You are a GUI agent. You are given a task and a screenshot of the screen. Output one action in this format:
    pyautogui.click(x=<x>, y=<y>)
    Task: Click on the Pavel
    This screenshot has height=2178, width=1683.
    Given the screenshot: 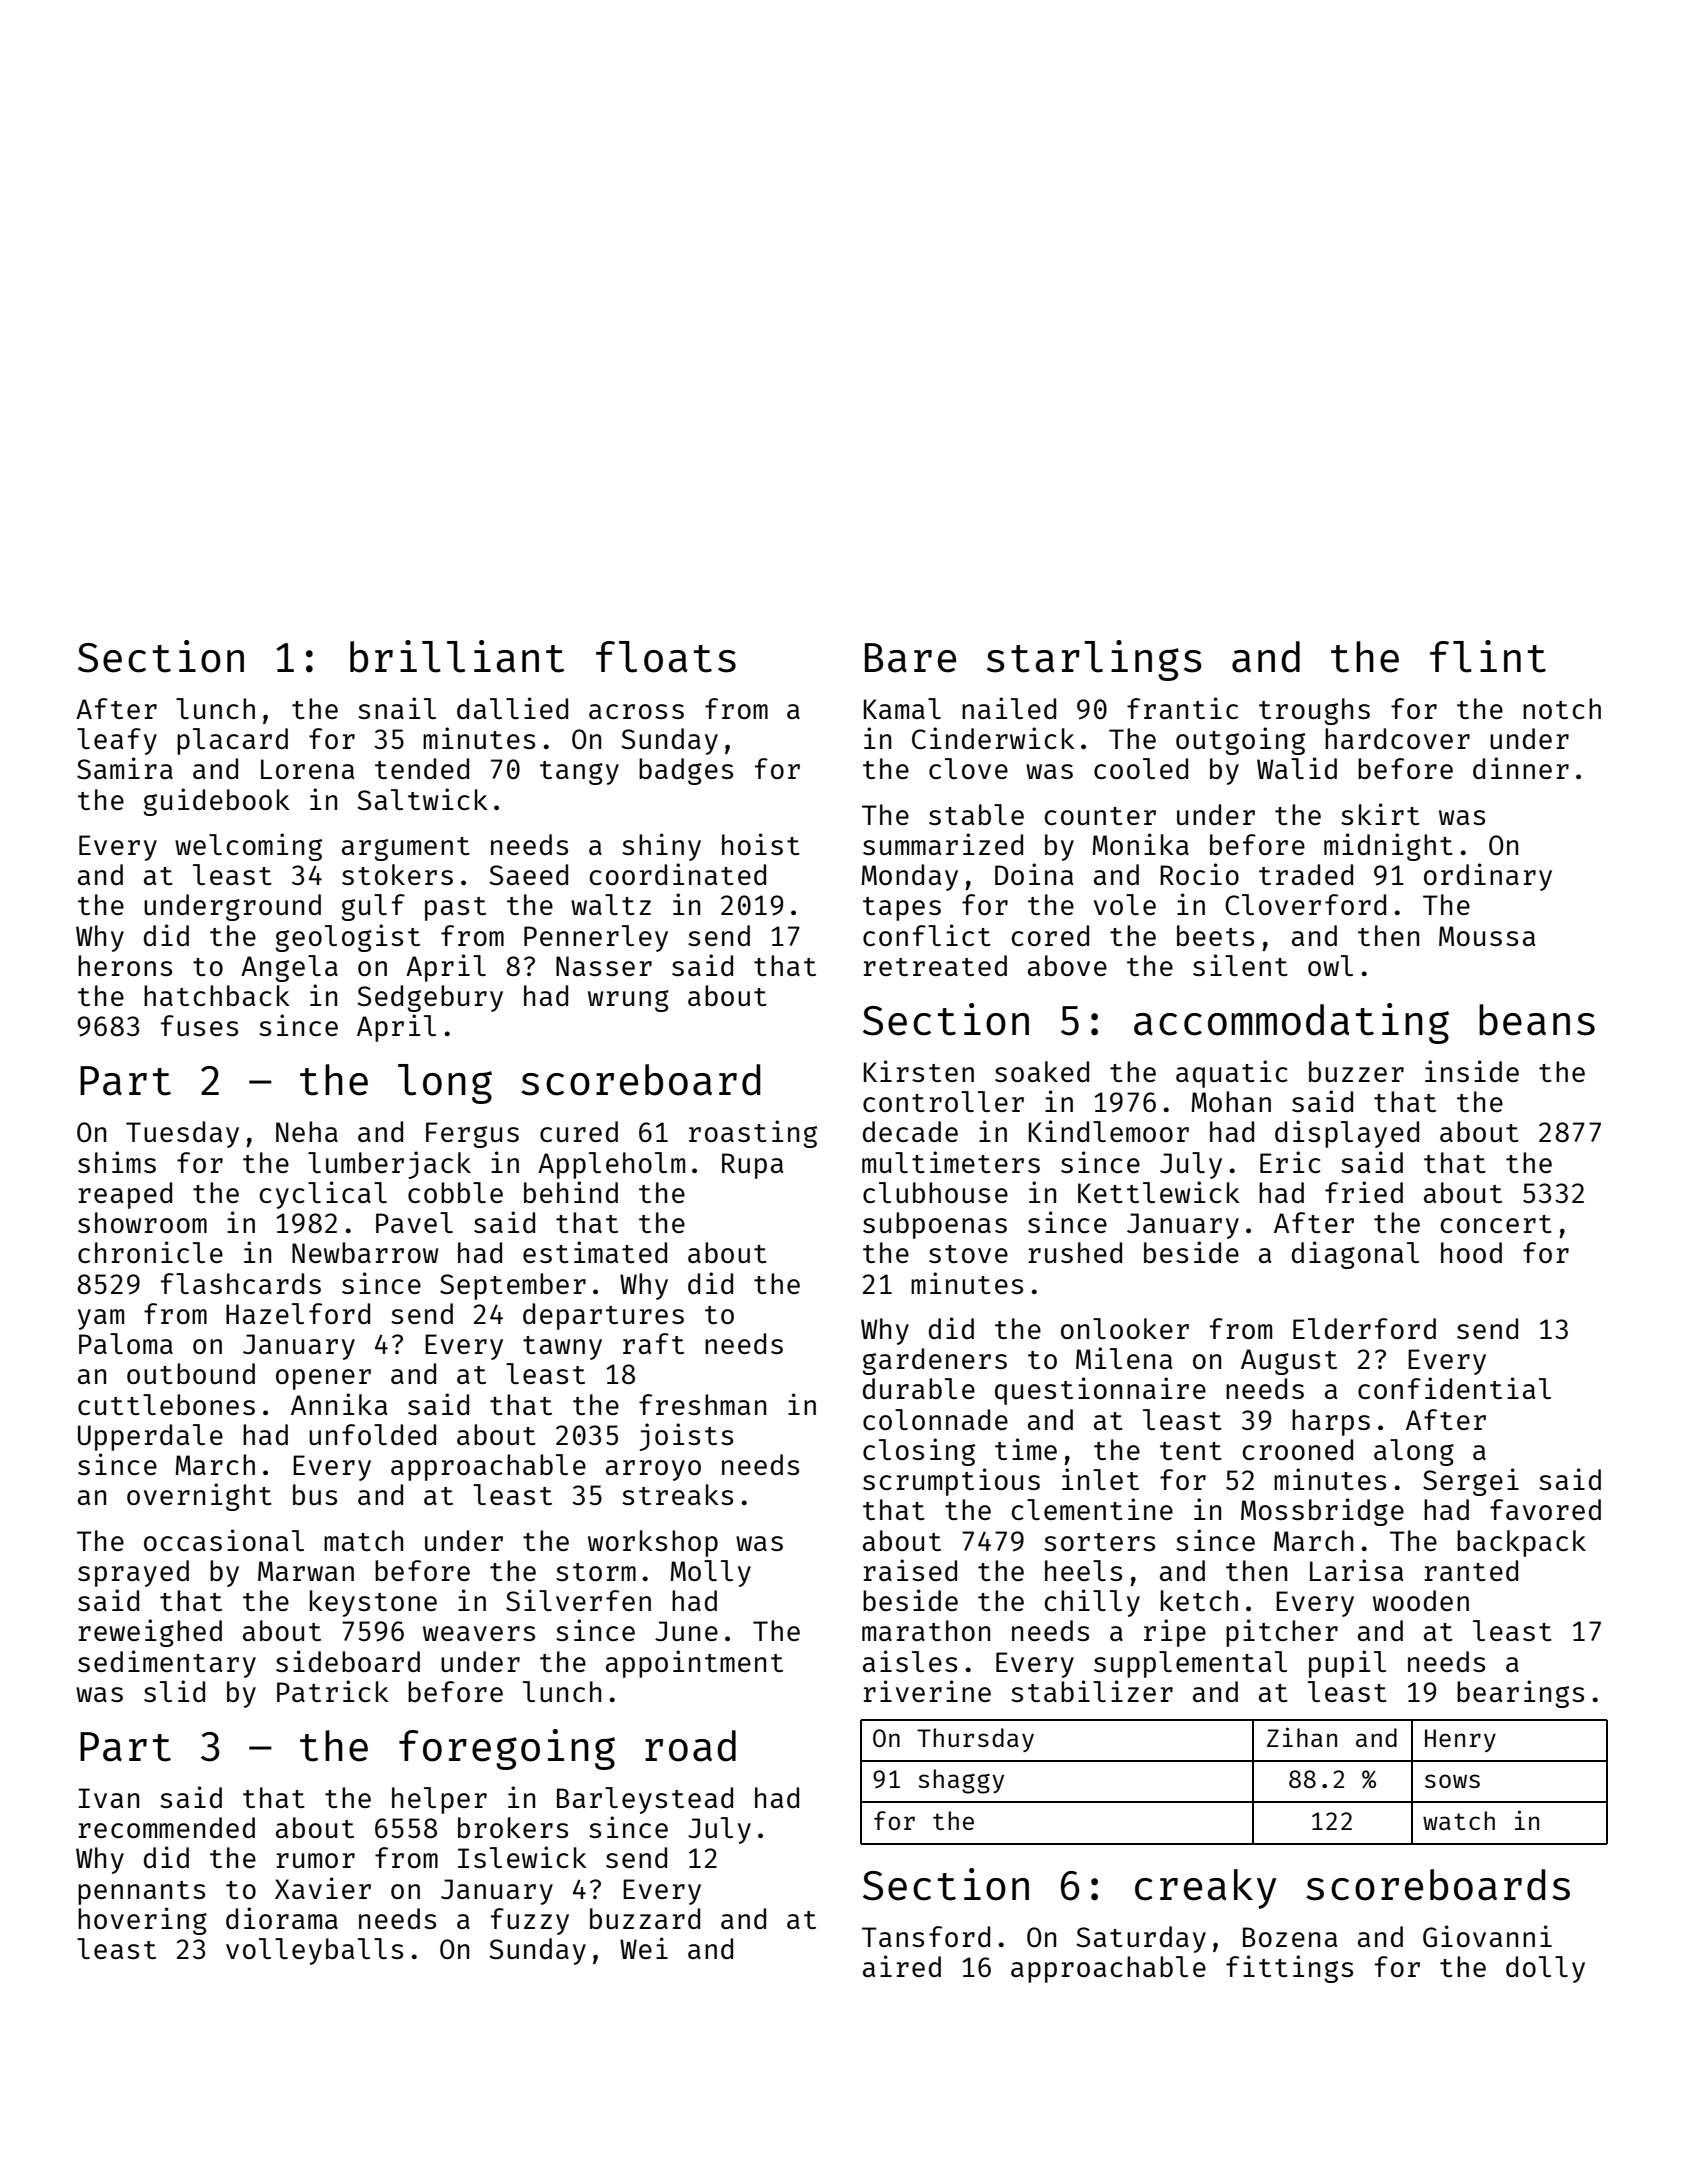 What is the action you would take?
    pyautogui.click(x=414, y=1222)
